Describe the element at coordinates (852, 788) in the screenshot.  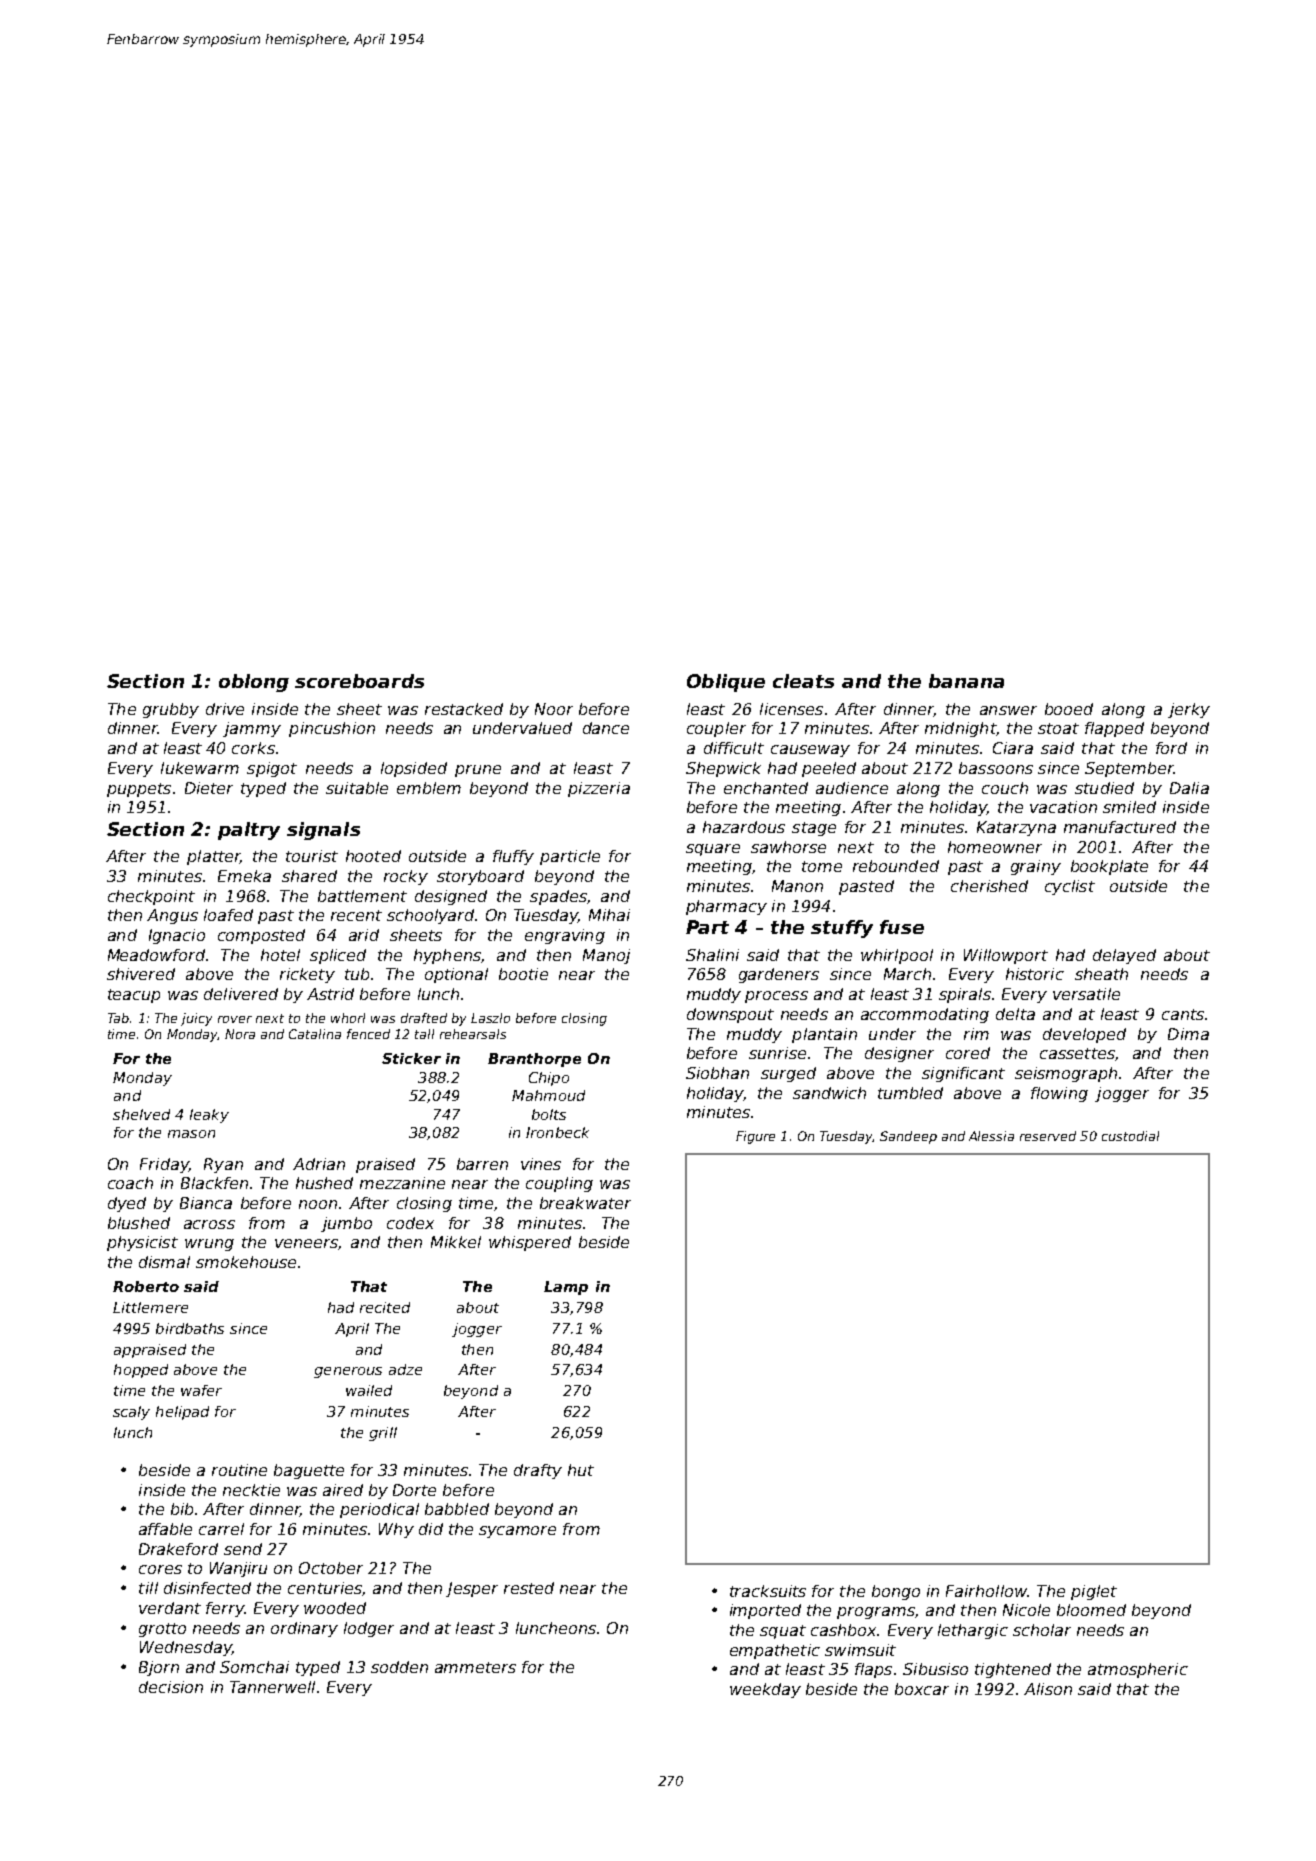
I see `audience` at that location.
